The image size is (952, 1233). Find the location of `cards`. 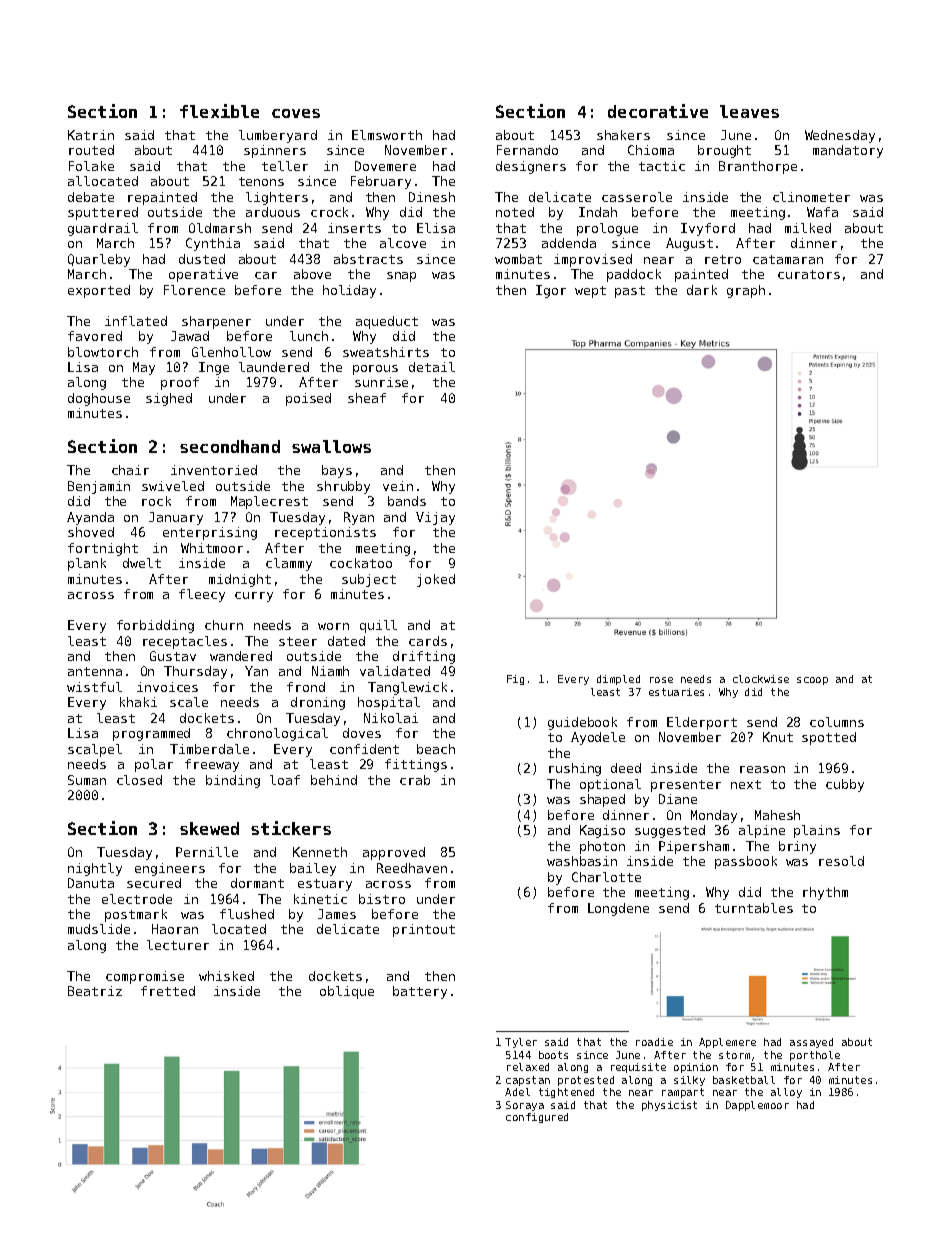

cards is located at coordinates (428, 641).
